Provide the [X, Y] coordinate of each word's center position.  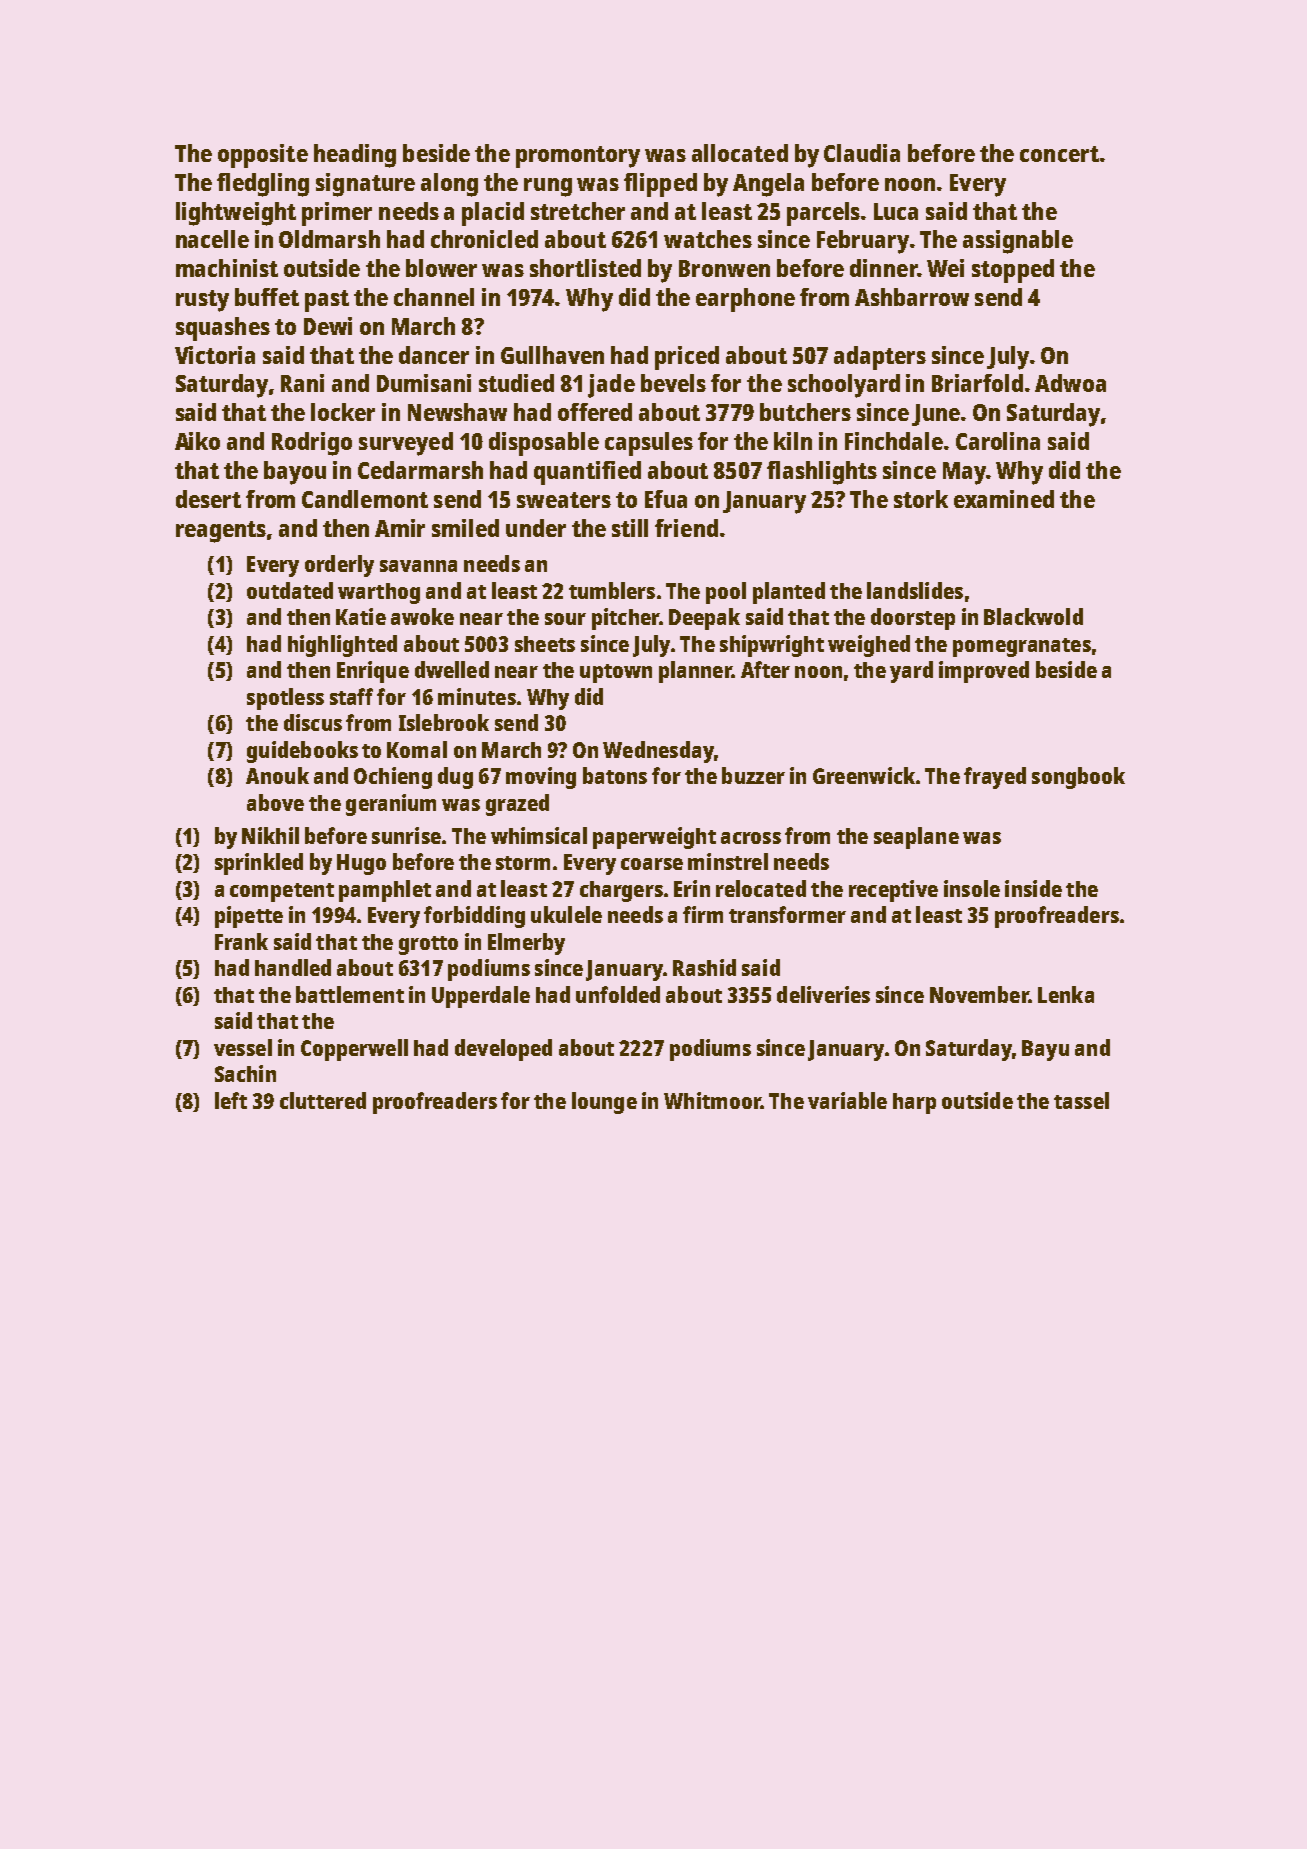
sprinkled [259, 864]
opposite [263, 156]
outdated [290, 590]
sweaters [564, 500]
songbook [1078, 778]
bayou [295, 473]
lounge [604, 1103]
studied [516, 383]
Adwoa [1070, 383]
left [231, 1100]
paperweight [654, 838]
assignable [1018, 242]
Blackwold [1033, 616]
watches [708, 239]
